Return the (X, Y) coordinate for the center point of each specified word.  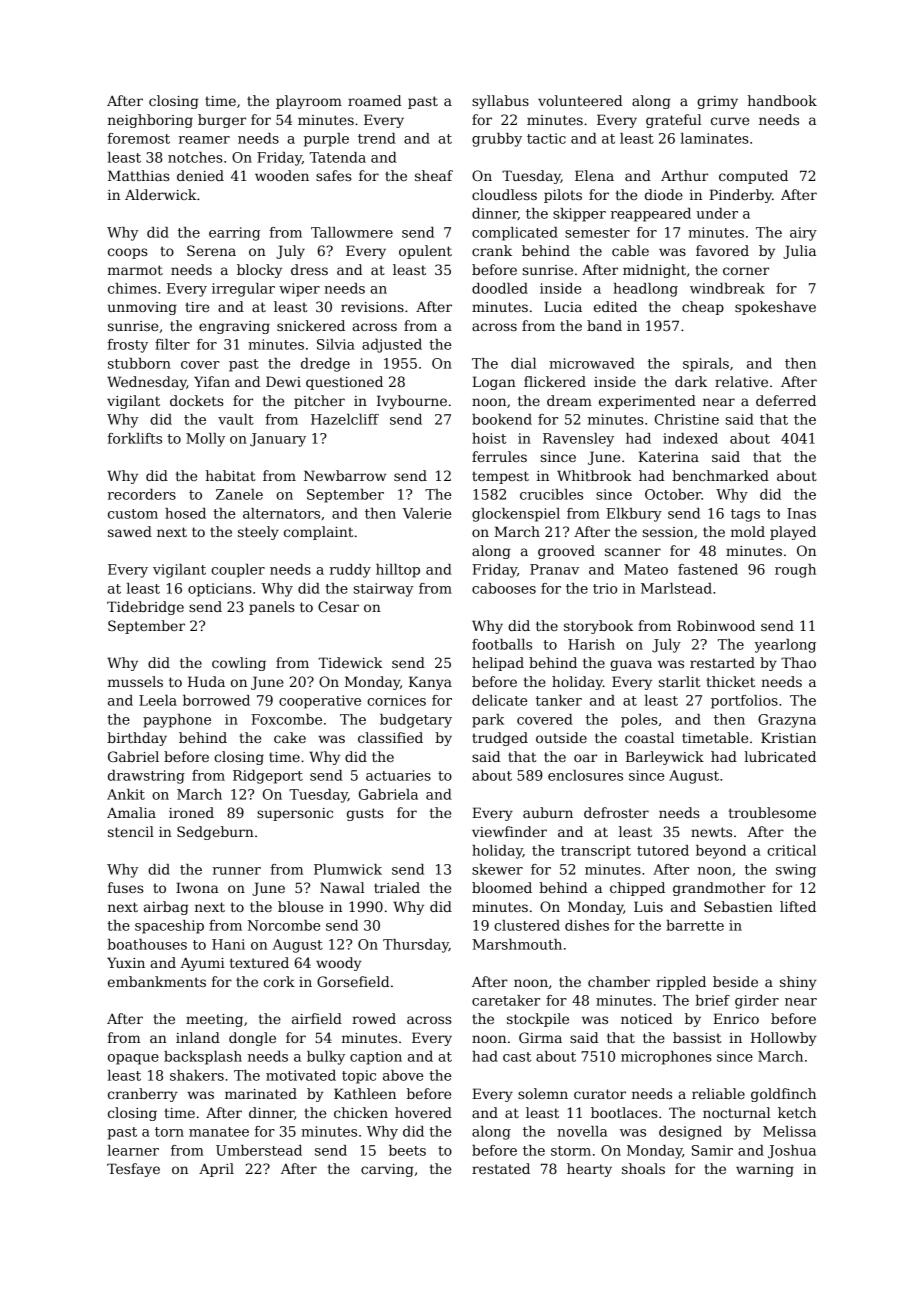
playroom (309, 102)
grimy (717, 102)
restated (501, 1168)
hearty (589, 1170)
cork (279, 981)
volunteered (580, 100)
